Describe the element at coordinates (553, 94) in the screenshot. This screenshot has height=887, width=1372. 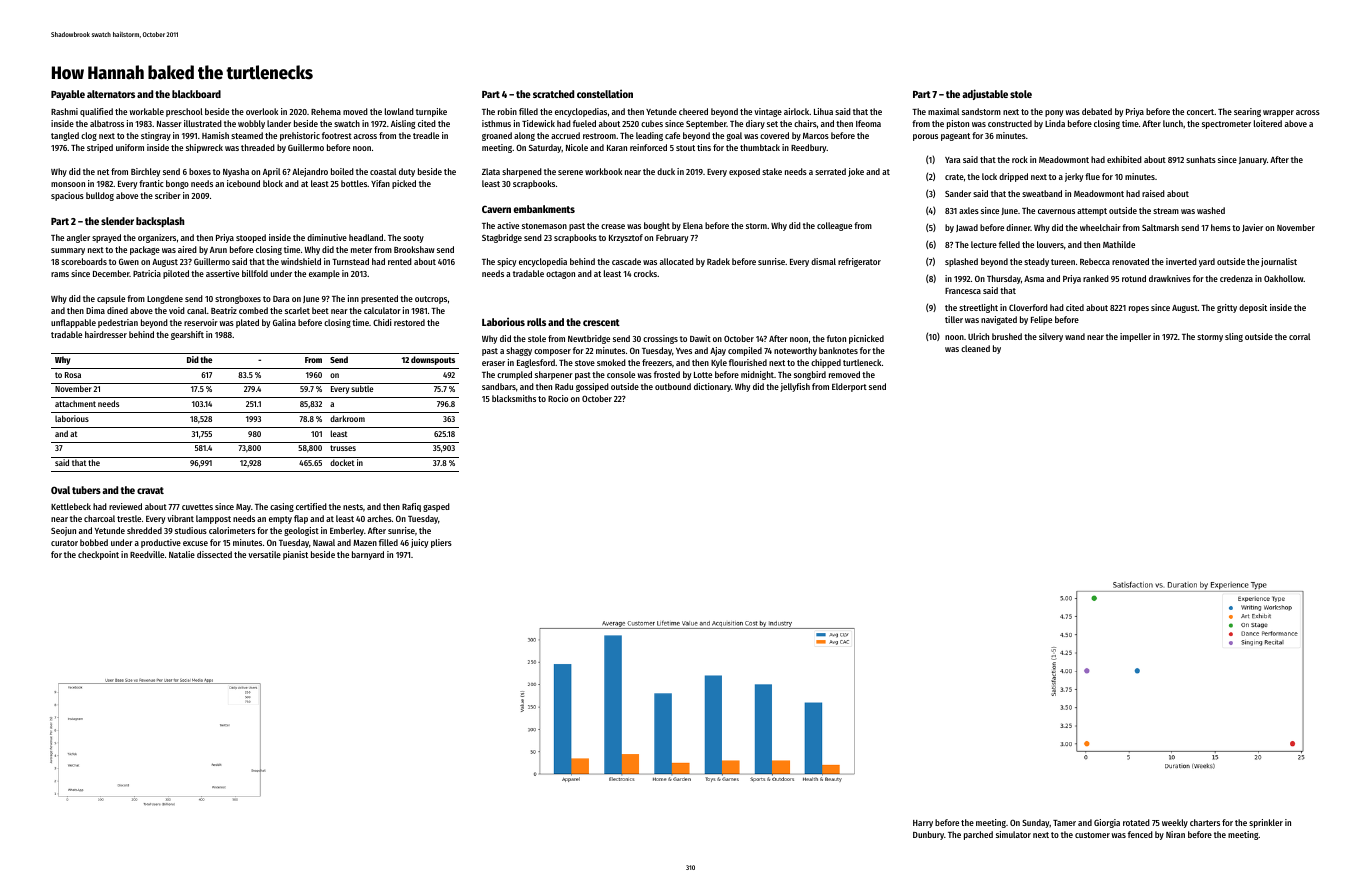
I see `scratched` at that location.
